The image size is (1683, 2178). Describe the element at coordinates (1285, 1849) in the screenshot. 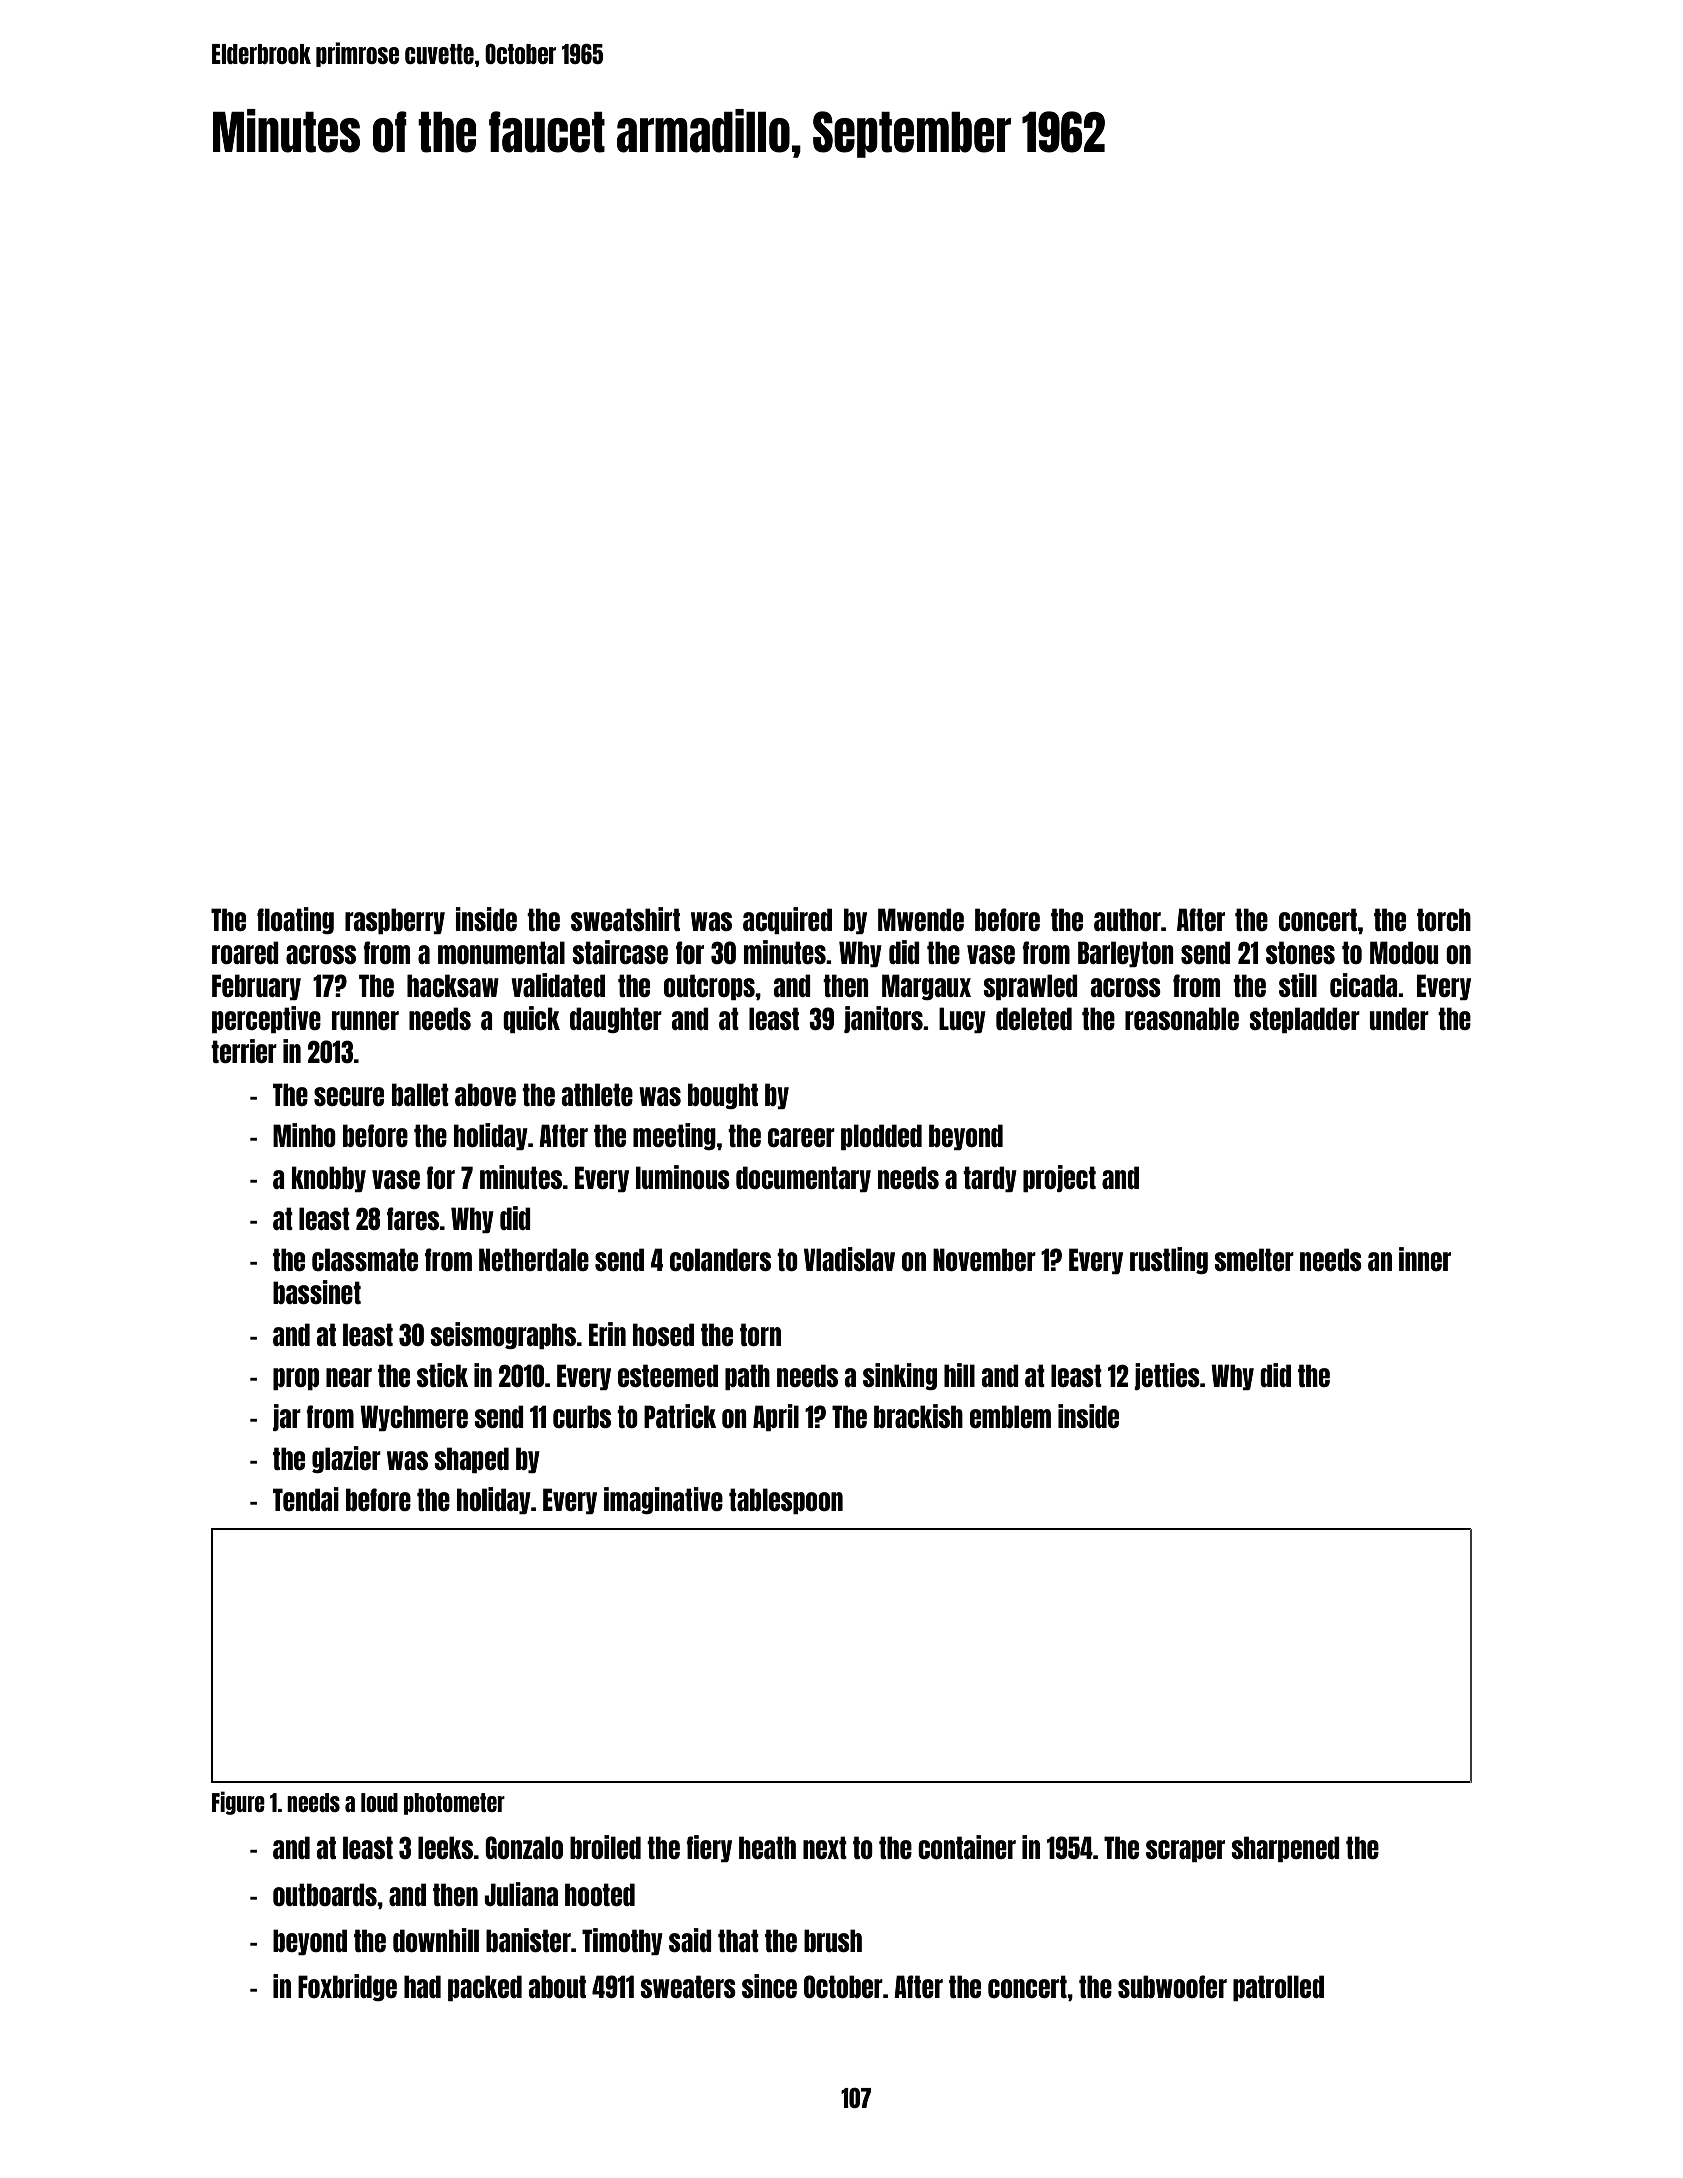

I see `sharpened` at that location.
